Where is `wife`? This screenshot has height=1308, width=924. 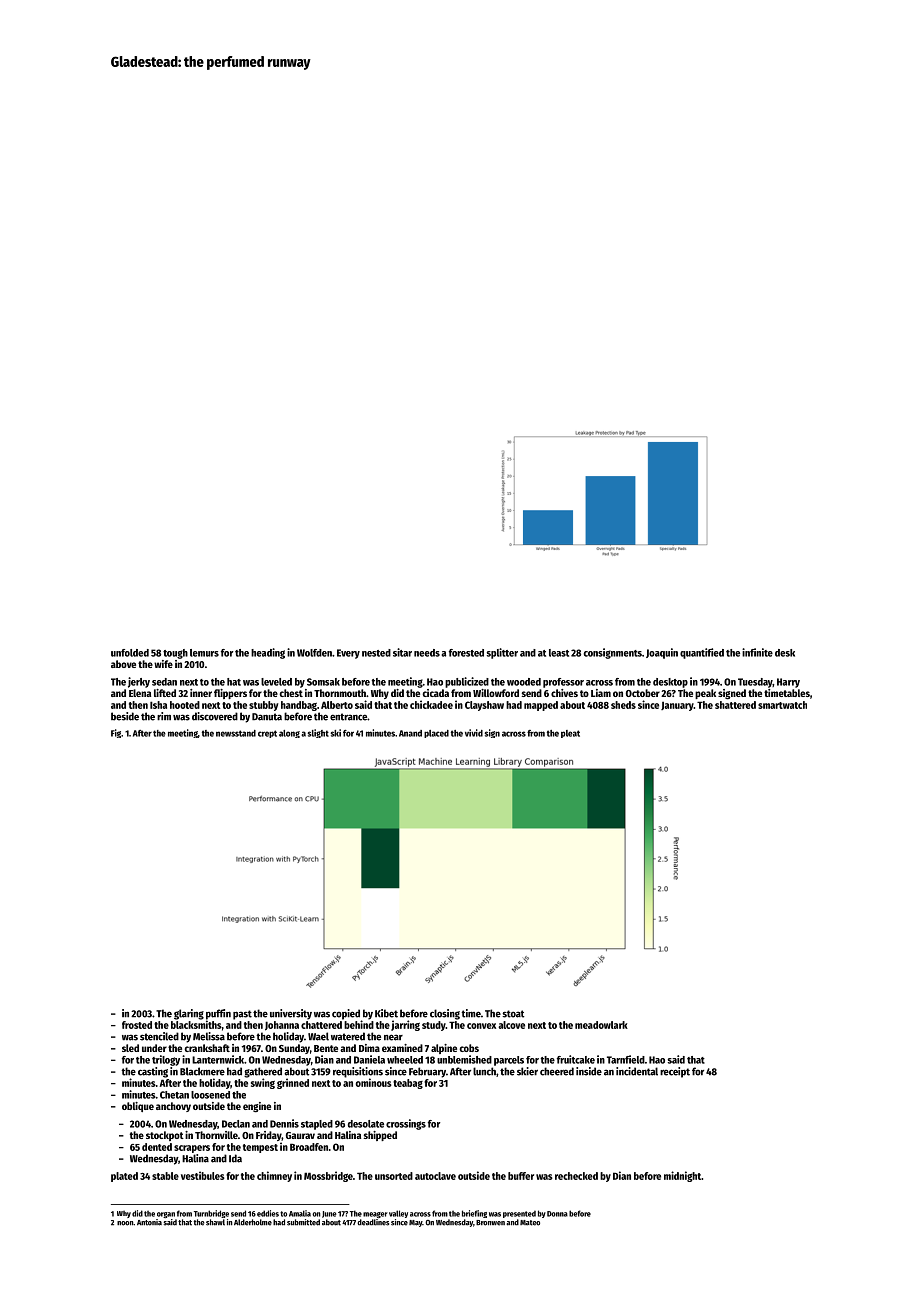 wife is located at coordinates (163, 664).
